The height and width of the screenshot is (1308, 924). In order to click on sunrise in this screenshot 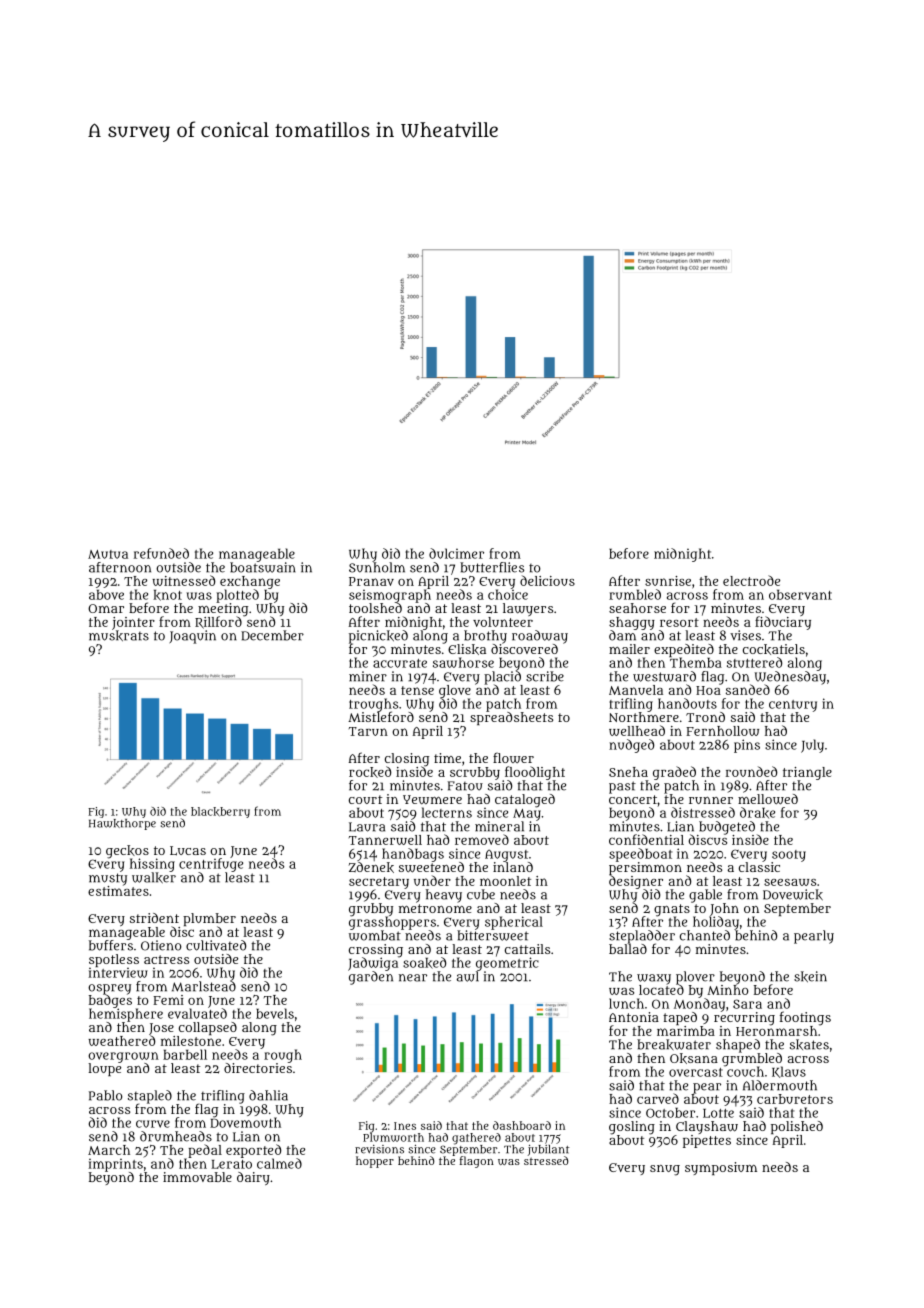, I will do `click(668, 581)`.
